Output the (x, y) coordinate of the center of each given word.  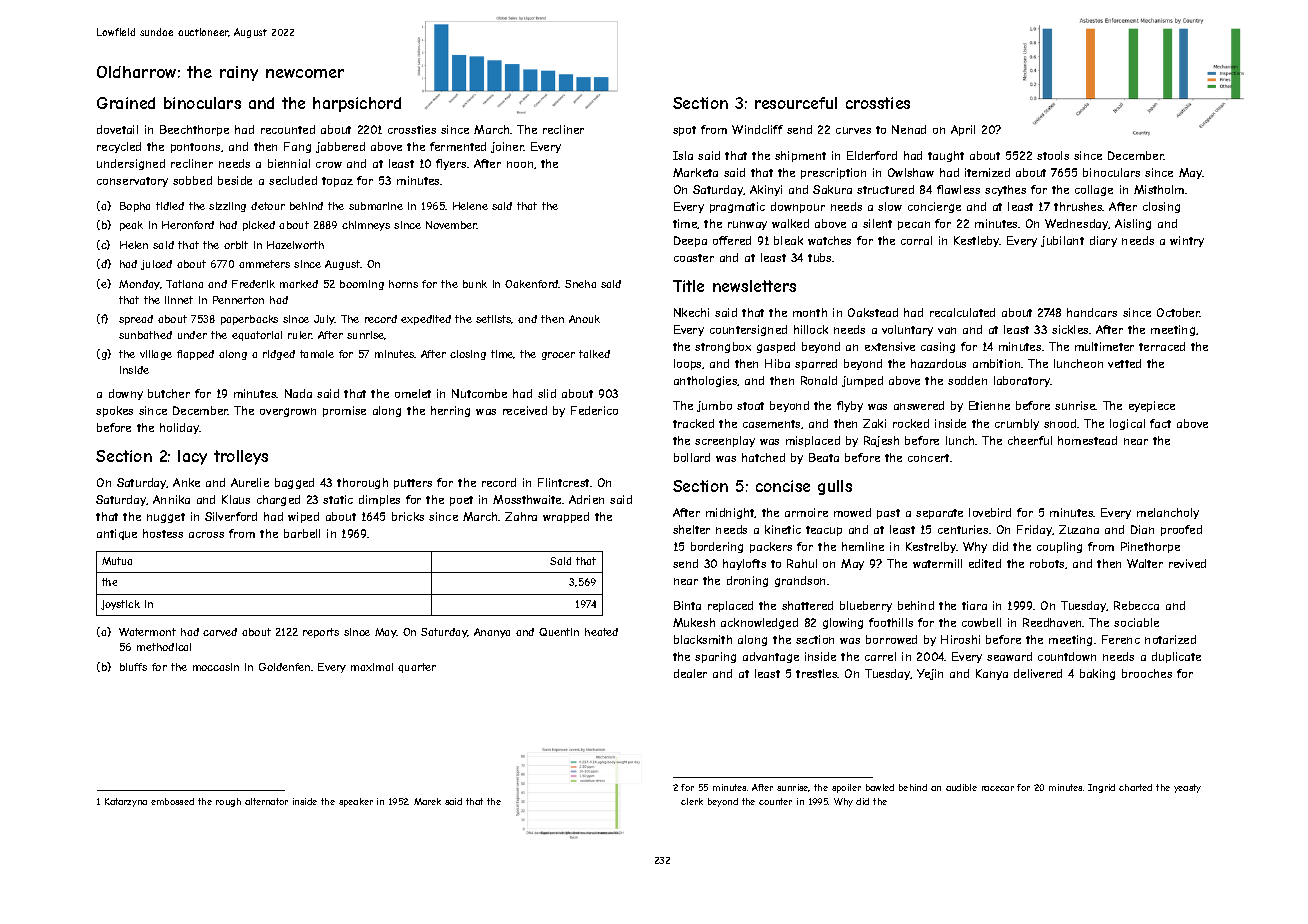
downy (126, 394)
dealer (690, 673)
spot (684, 131)
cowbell (981, 622)
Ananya (492, 633)
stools (1053, 155)
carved (220, 632)
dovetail (117, 129)
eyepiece (1152, 406)
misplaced (813, 441)
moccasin (216, 667)
